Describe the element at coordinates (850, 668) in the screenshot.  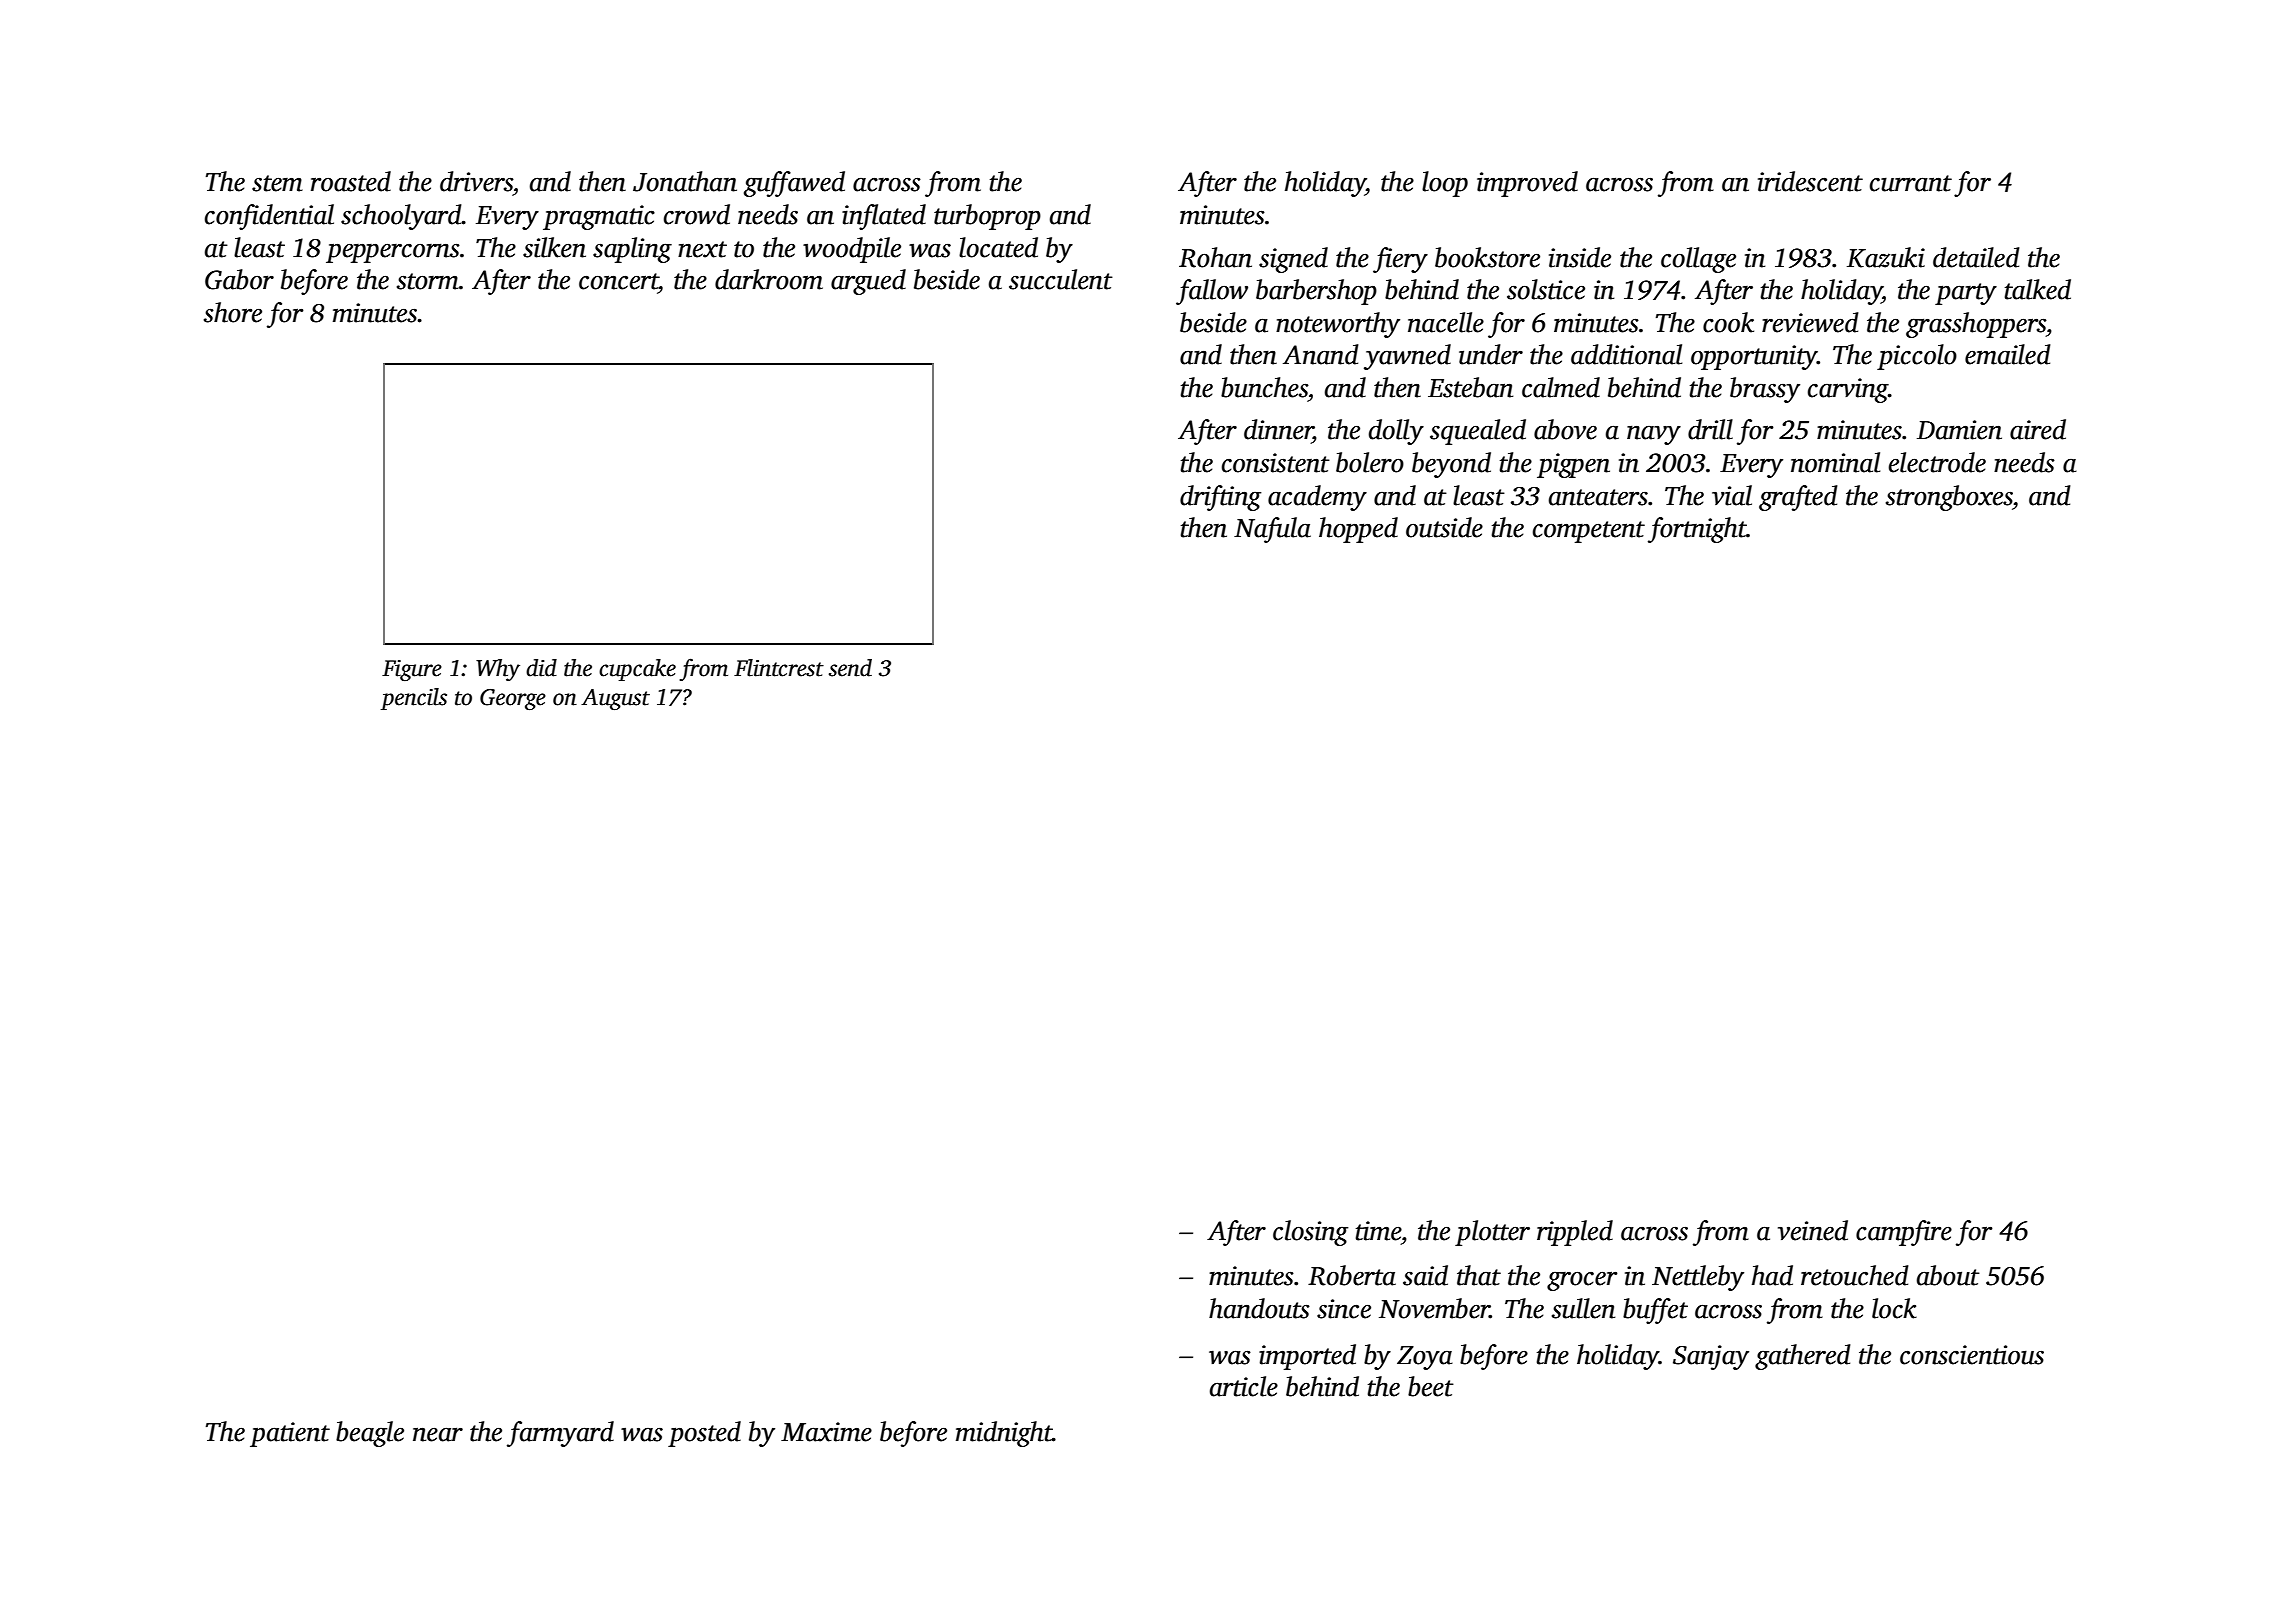
I see `send` at that location.
